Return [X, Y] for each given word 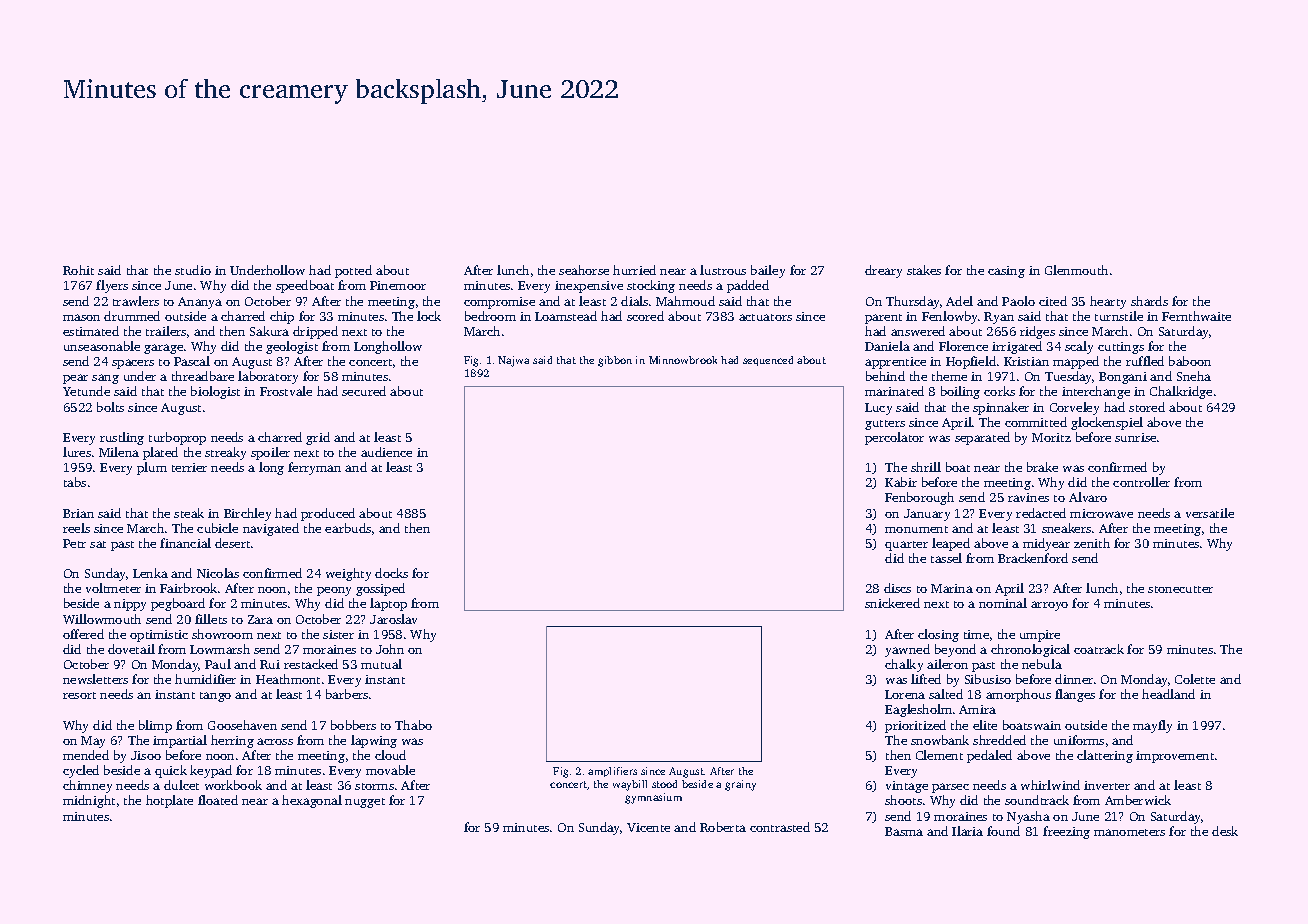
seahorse [584, 270]
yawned [907, 650]
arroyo [1049, 606]
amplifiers [612, 772]
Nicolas [218, 573]
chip [282, 317]
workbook [233, 785]
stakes [924, 270]
